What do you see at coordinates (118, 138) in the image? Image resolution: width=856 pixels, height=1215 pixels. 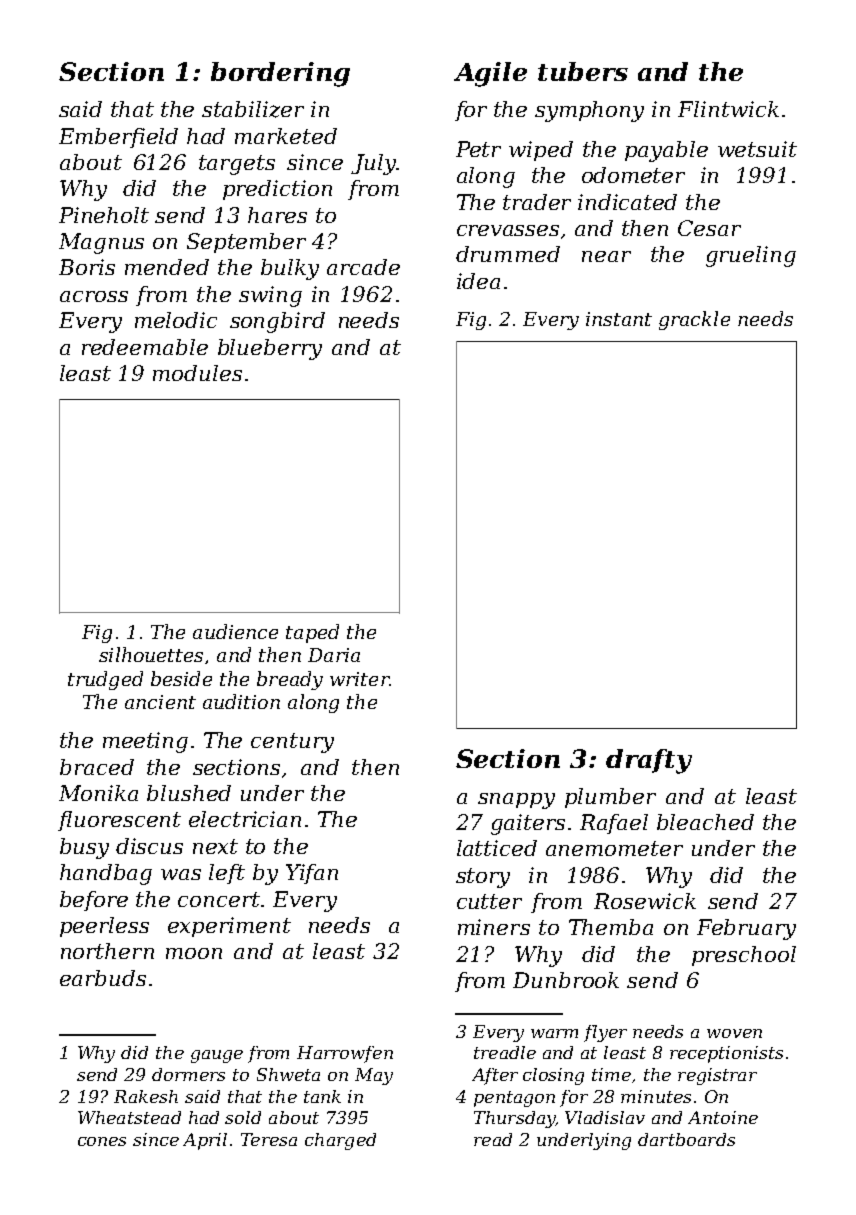 I see `Emberfield` at bounding box center [118, 138].
